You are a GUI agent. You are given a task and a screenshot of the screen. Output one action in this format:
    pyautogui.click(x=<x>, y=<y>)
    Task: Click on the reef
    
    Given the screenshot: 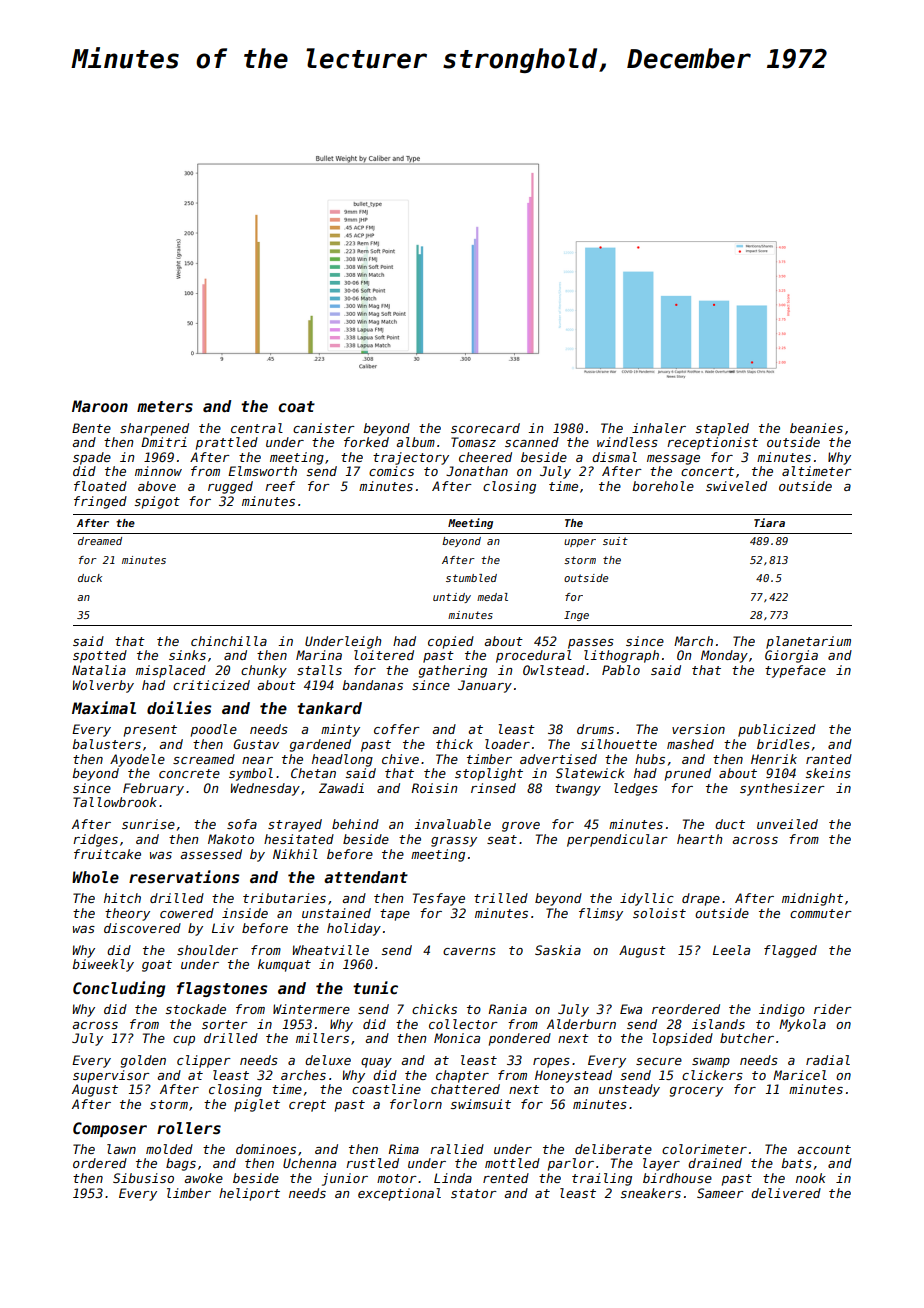 What is the action you would take?
    pyautogui.click(x=280, y=486)
